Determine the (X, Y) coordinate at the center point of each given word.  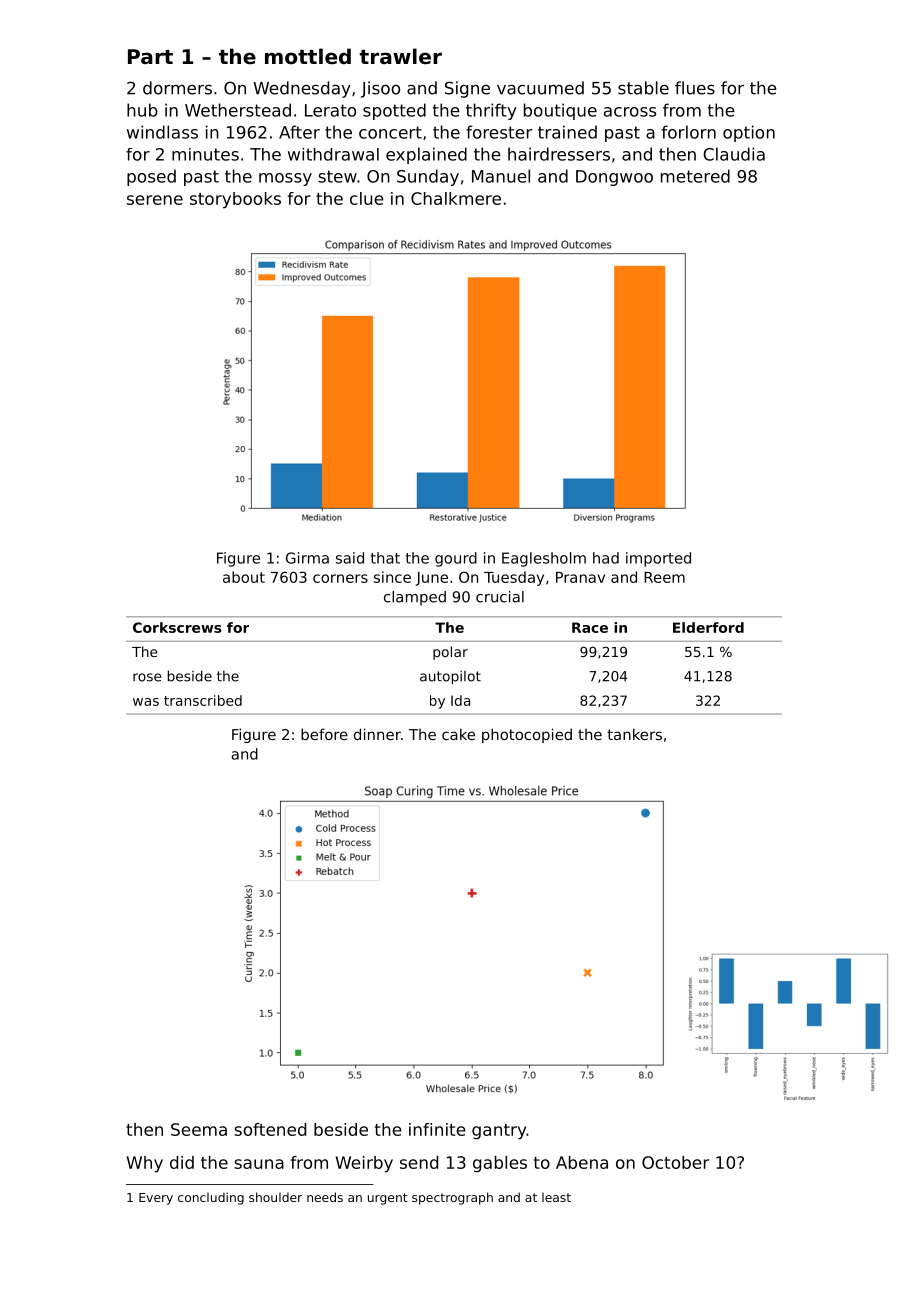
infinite (437, 1129)
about (244, 577)
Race (590, 627)
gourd (456, 559)
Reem (664, 577)
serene (155, 200)
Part (150, 56)
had (606, 558)
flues (695, 88)
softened (270, 1129)
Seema (199, 1129)
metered (695, 176)
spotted (394, 111)
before (324, 734)
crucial (500, 597)
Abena (582, 1162)
